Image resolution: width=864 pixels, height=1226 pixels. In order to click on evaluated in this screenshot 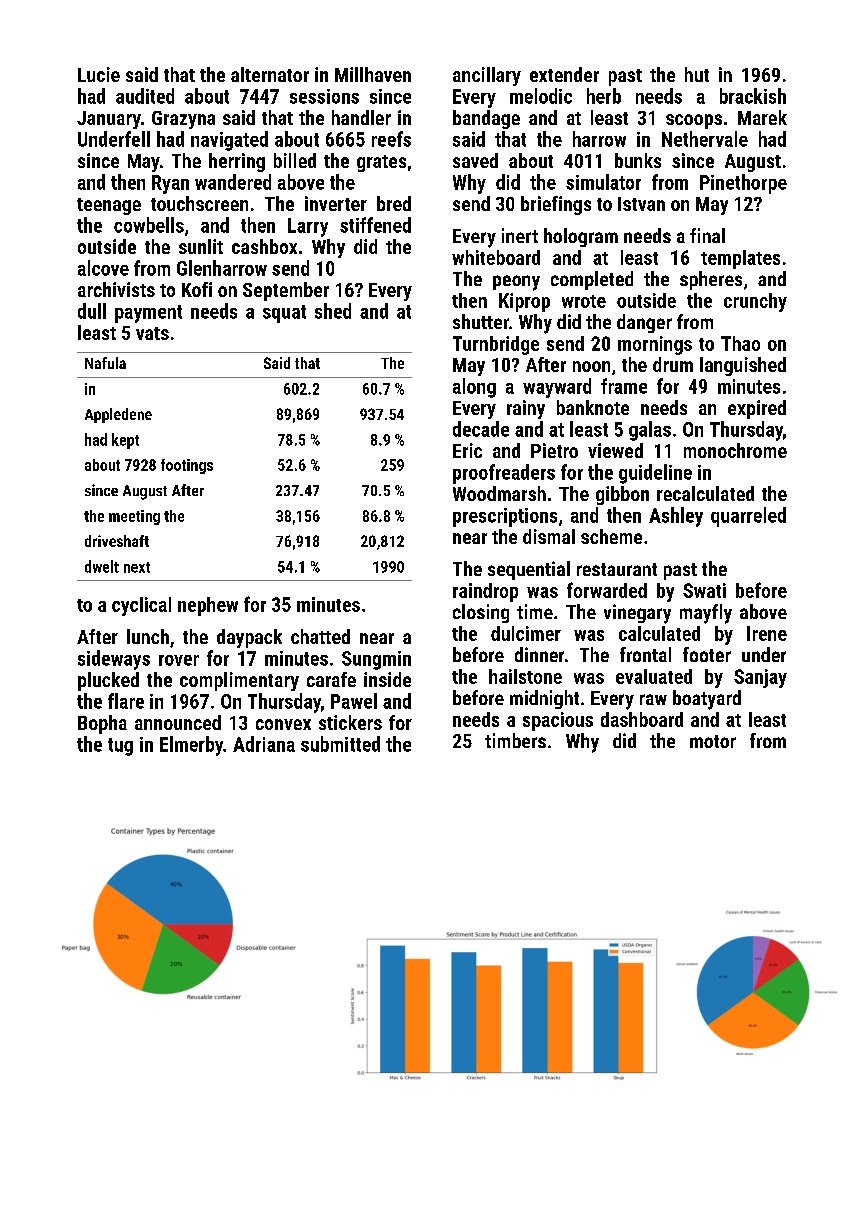, I will do `click(654, 676)`.
